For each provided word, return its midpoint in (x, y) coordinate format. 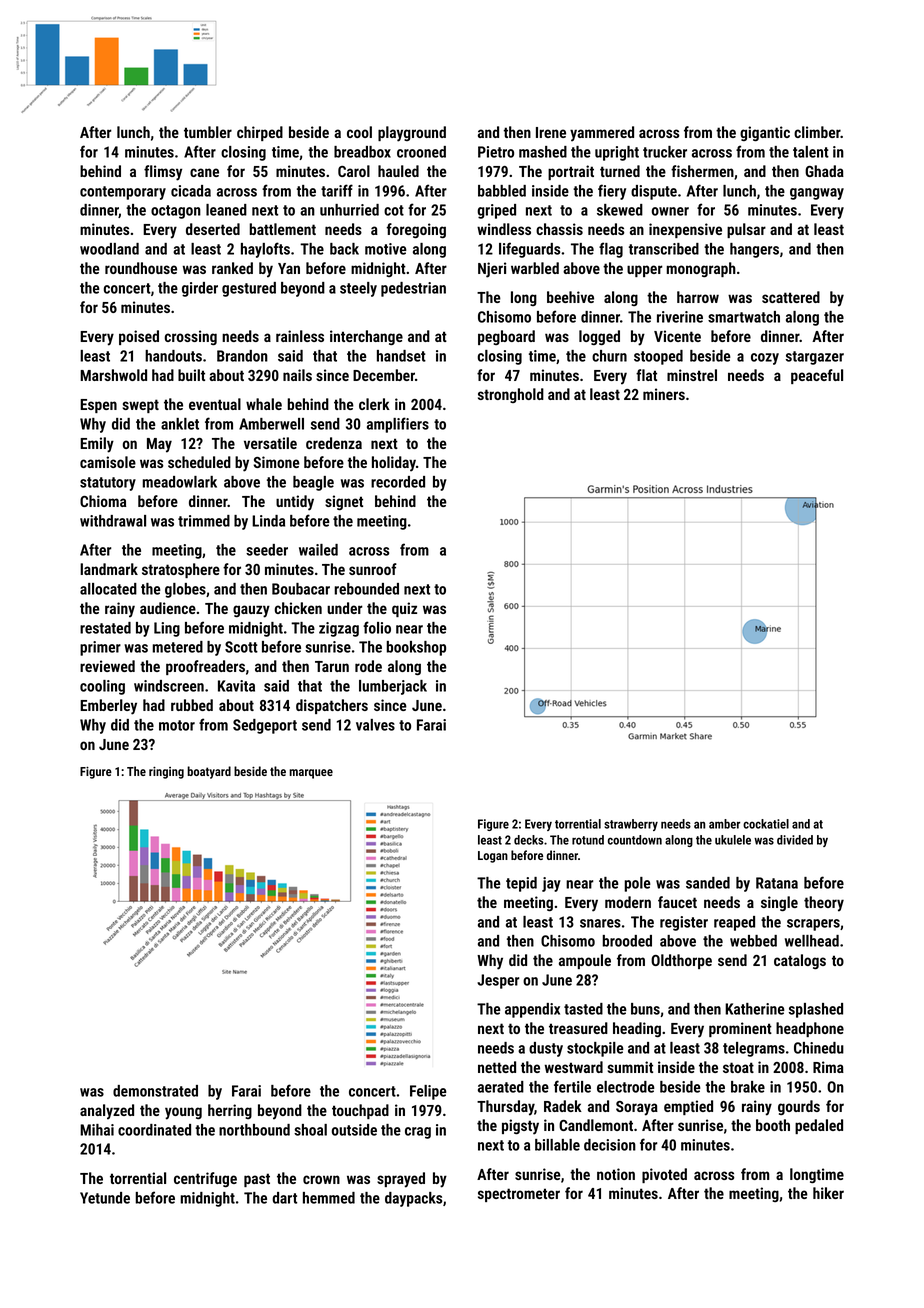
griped (496, 211)
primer (100, 648)
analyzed (107, 1112)
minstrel (692, 375)
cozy (765, 359)
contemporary (123, 193)
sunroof (373, 569)
